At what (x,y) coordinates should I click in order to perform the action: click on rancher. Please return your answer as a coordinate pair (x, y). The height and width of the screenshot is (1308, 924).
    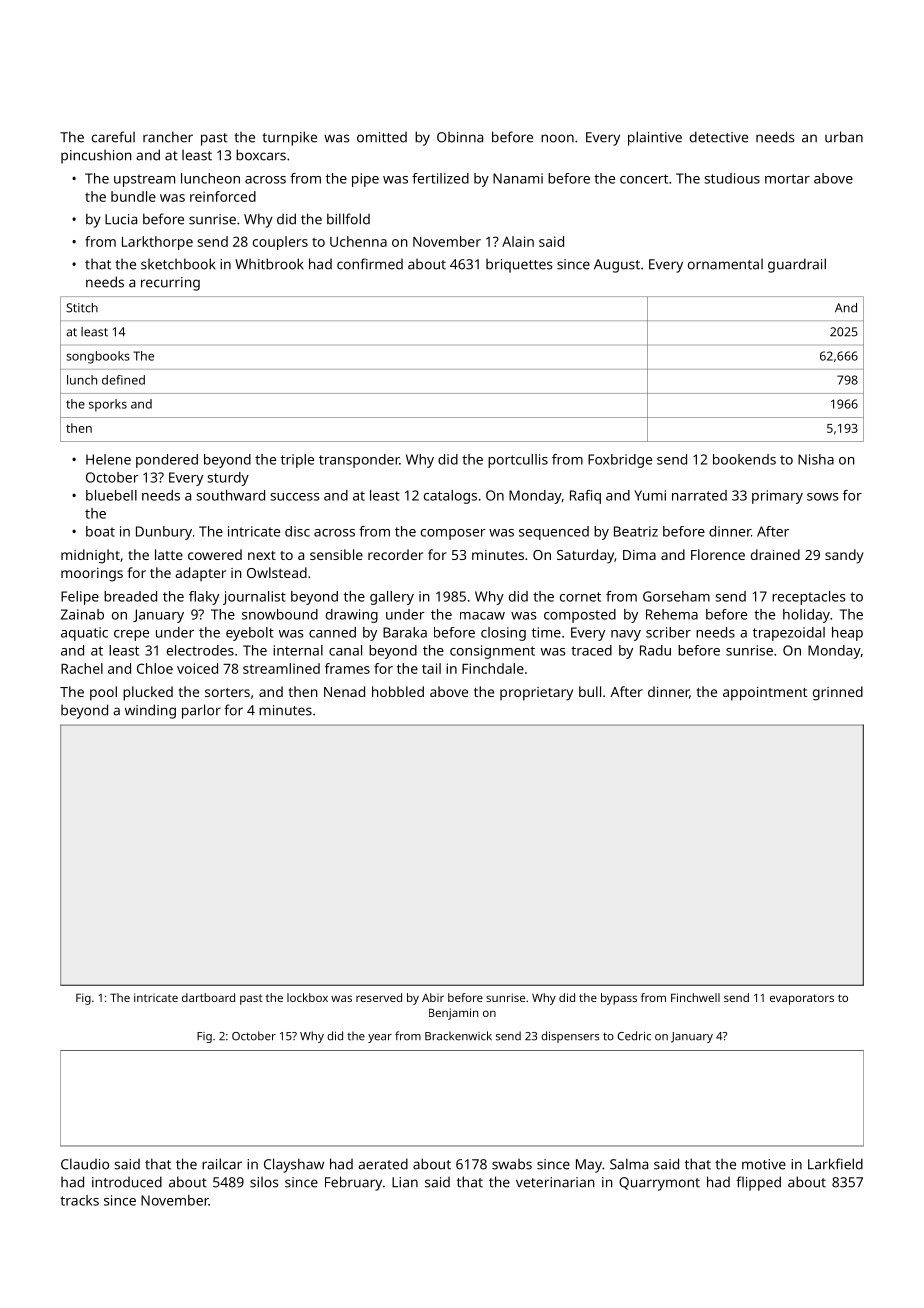
    Looking at the image, I should click on (168, 137).
